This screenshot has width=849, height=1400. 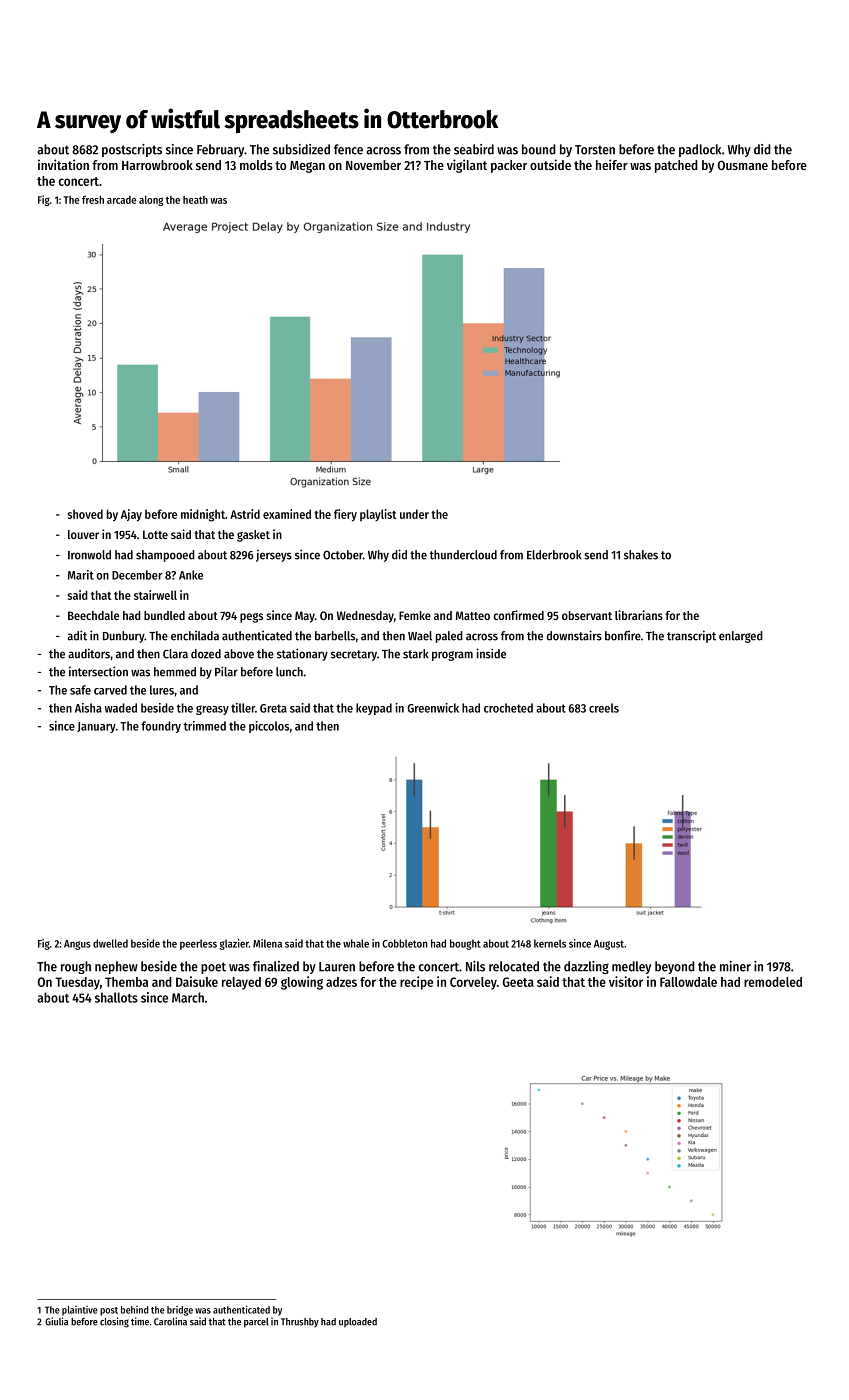 What do you see at coordinates (93, 615) in the screenshot?
I see `Beechdale` at bounding box center [93, 615].
